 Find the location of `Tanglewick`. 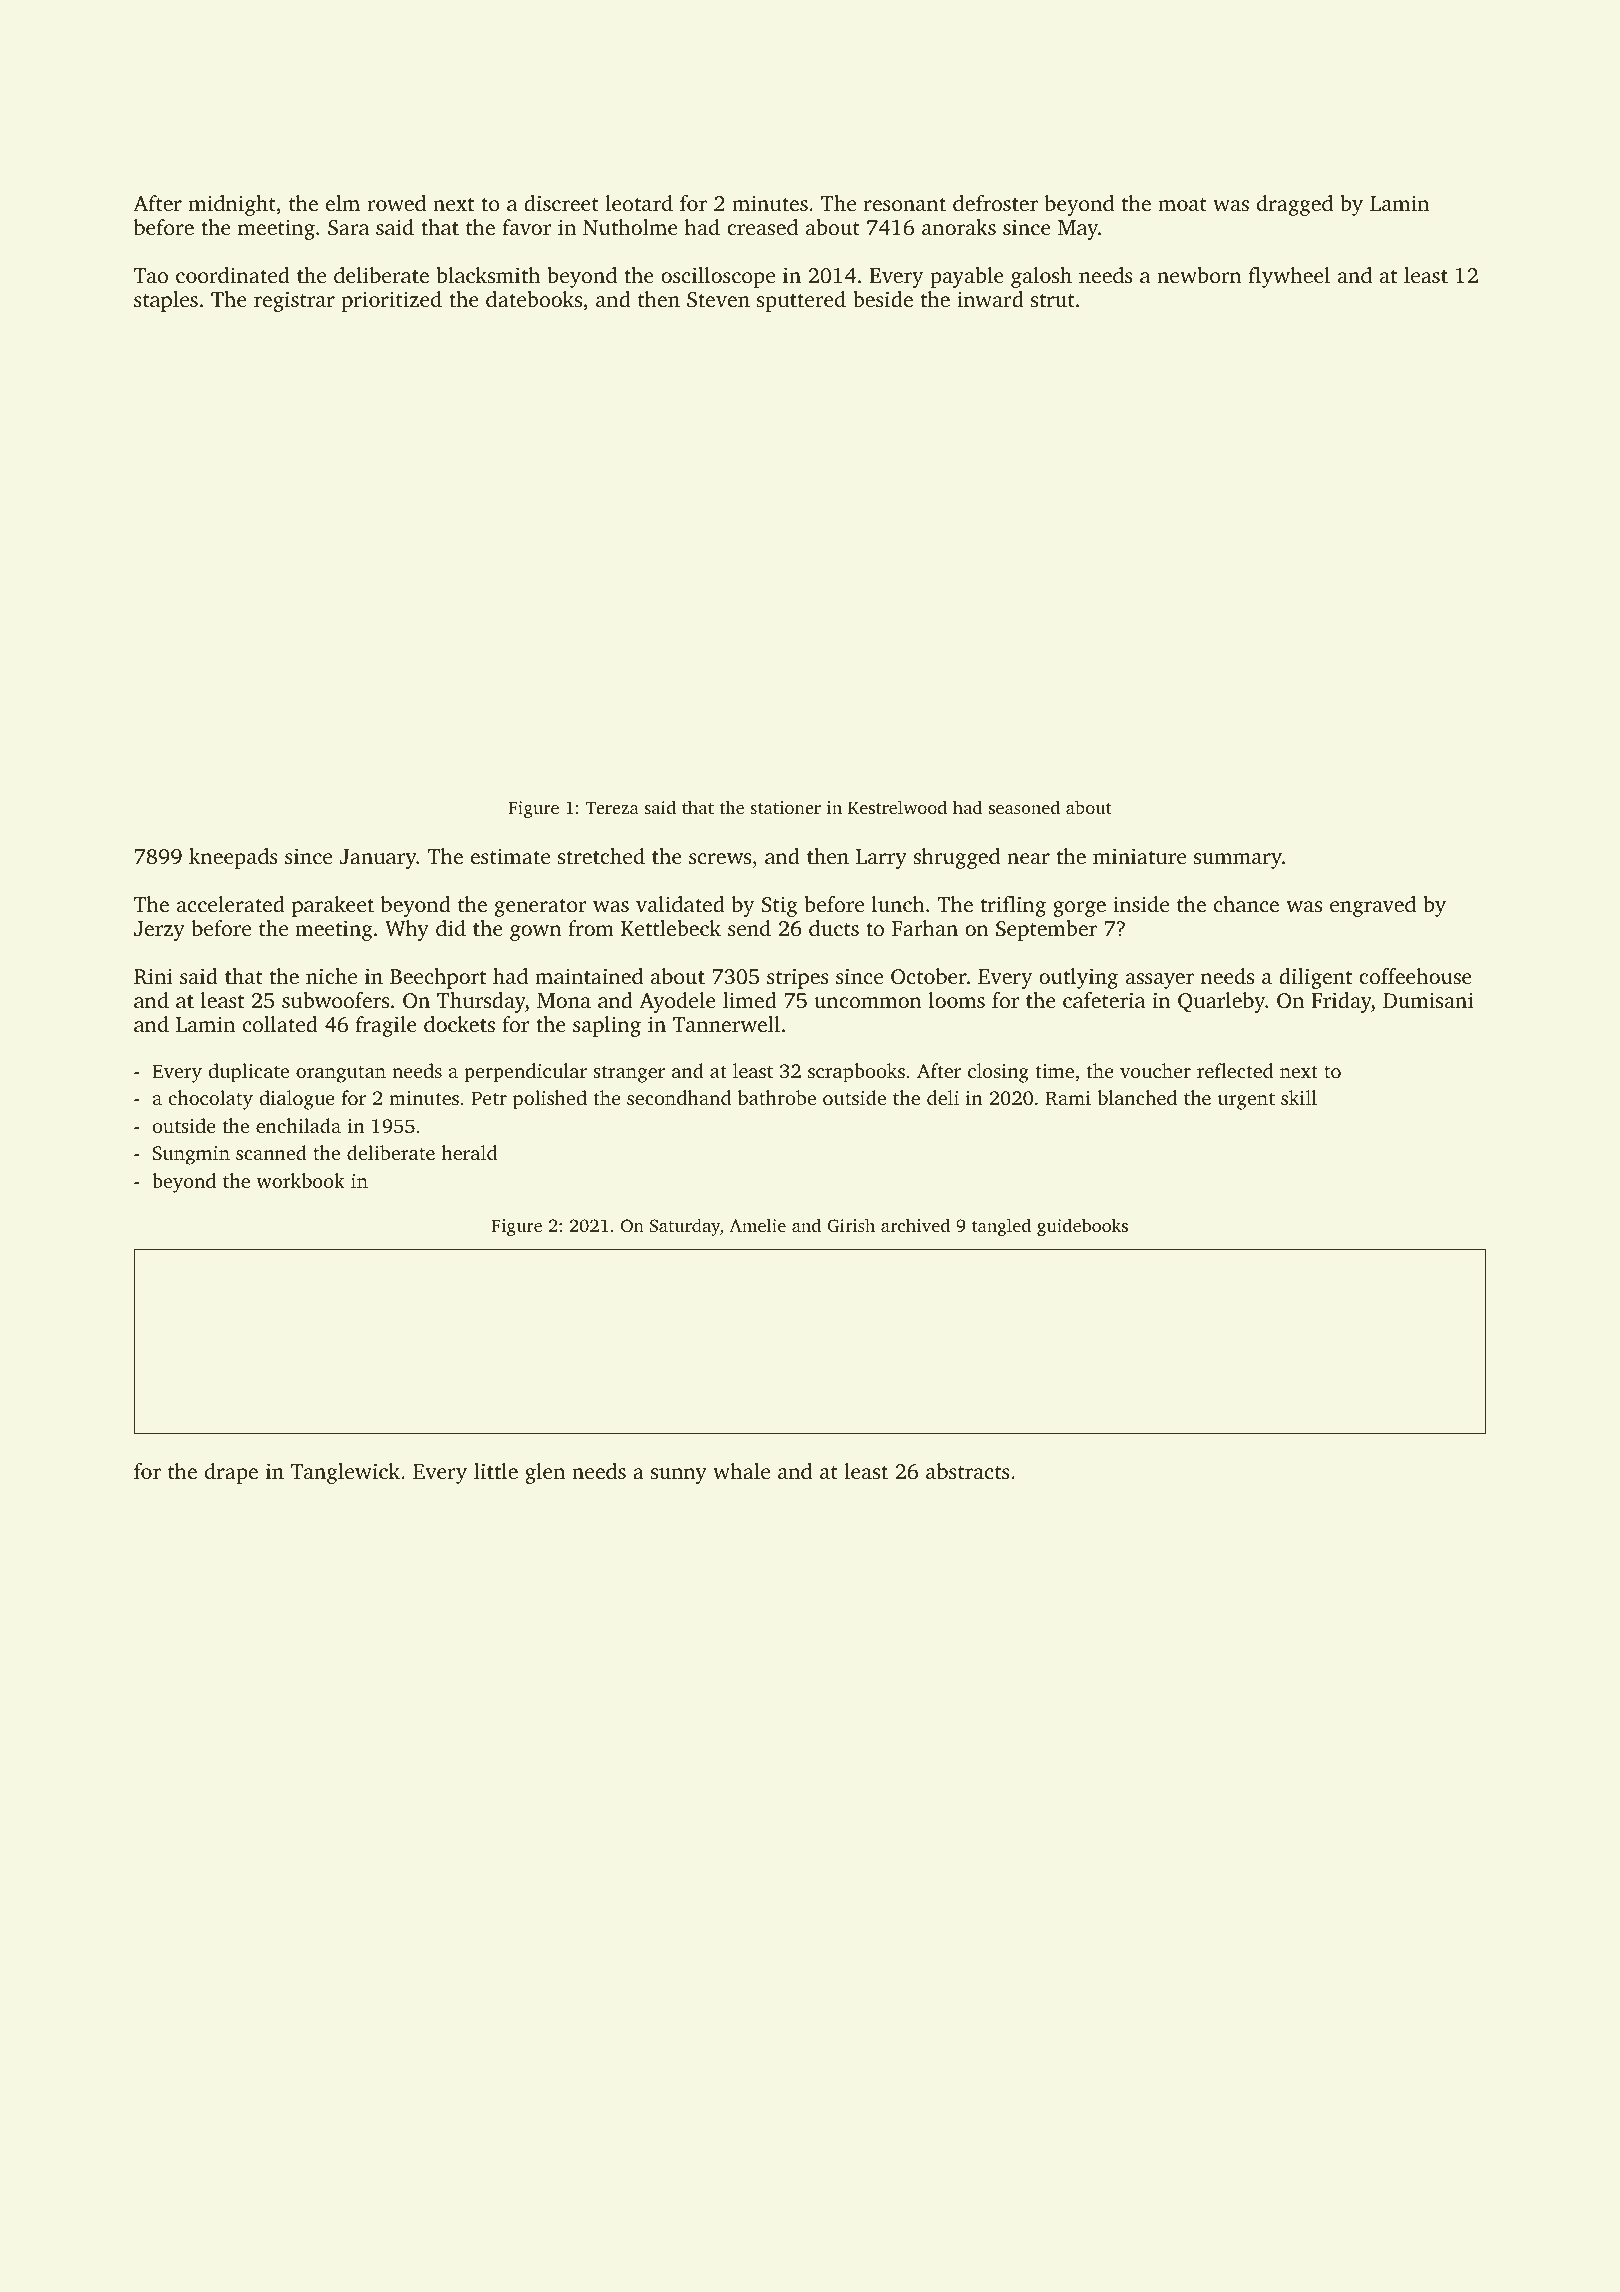

Tanglewick is located at coordinates (345, 1473).
